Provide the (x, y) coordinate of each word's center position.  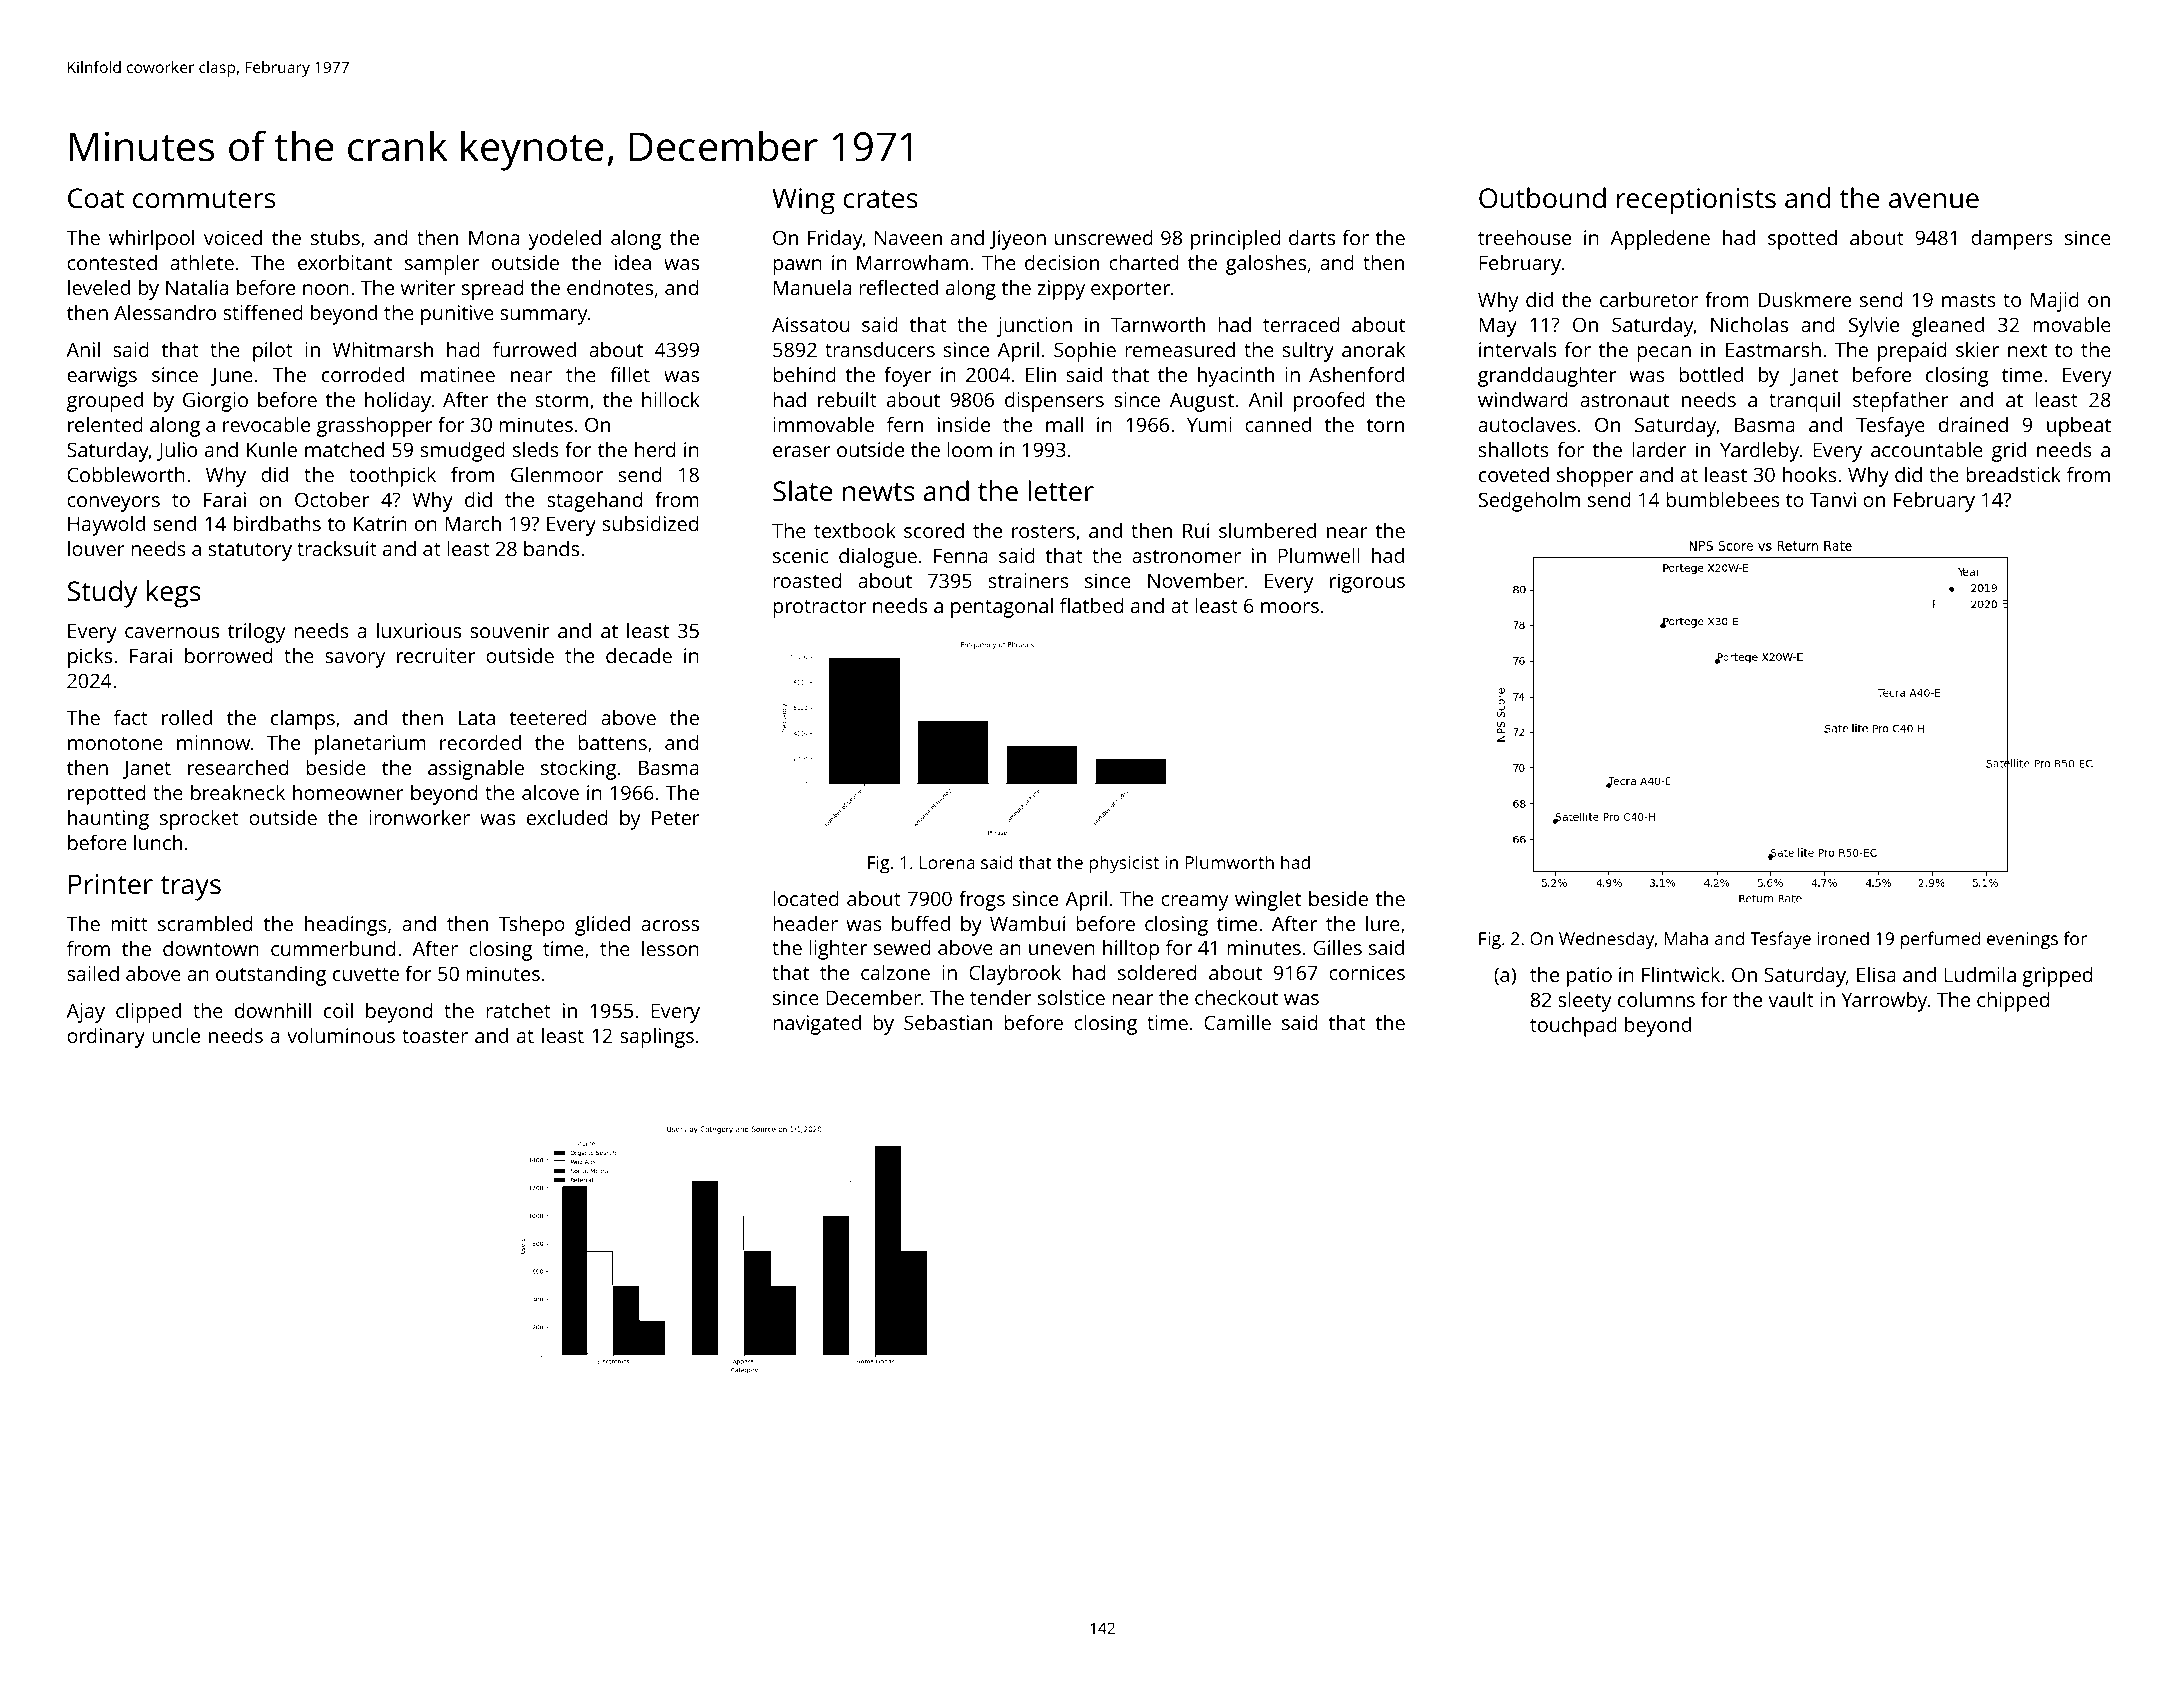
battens (612, 742)
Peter (676, 818)
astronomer (1186, 556)
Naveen (908, 238)
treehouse (1524, 237)
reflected (898, 287)
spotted (1802, 240)
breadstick (2013, 474)
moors (1290, 607)
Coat (96, 198)
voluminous (341, 1035)
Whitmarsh (383, 349)
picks (90, 658)
